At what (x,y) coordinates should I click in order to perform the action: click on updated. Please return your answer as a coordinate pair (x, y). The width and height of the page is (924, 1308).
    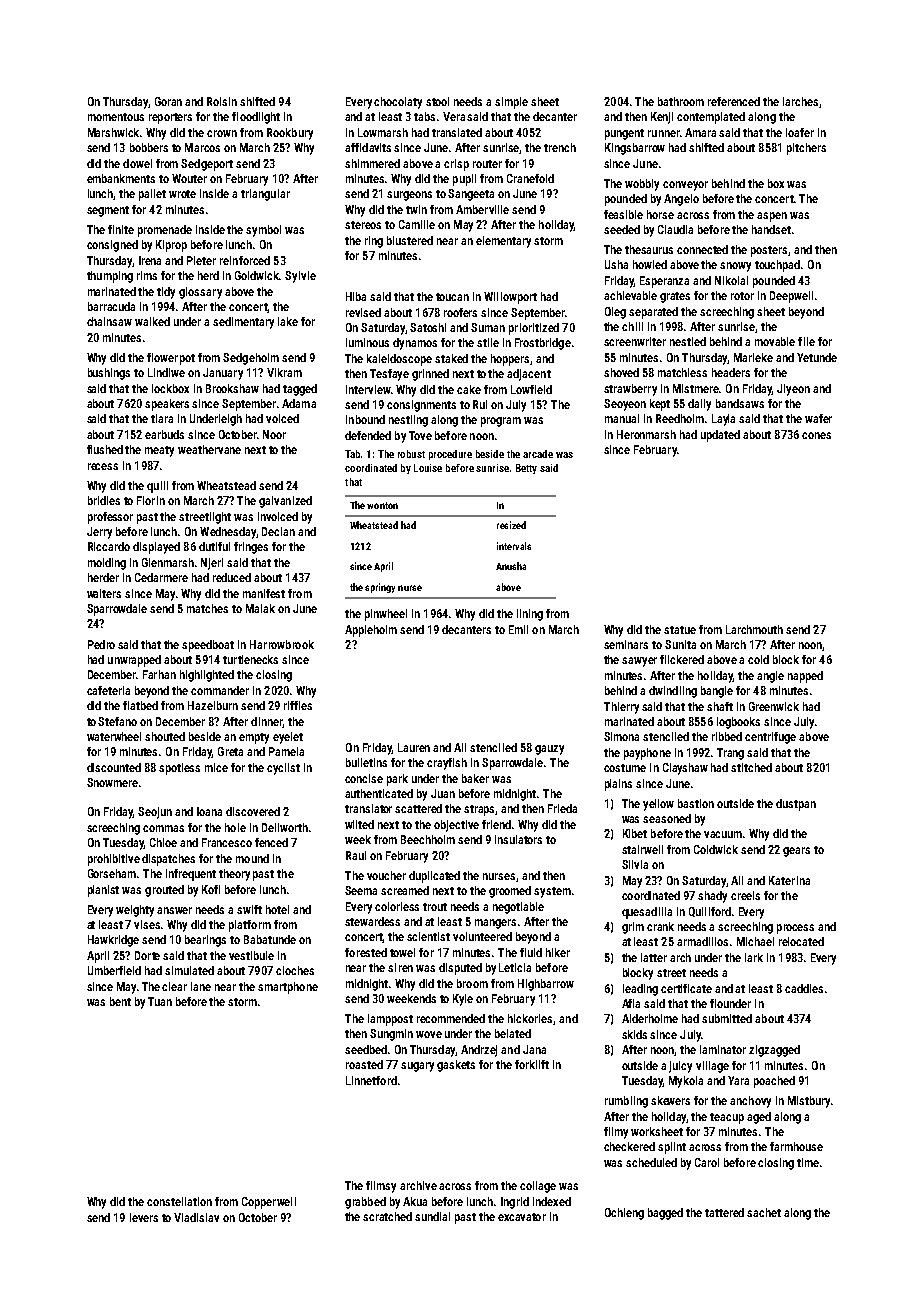
    Looking at the image, I should click on (720, 436).
